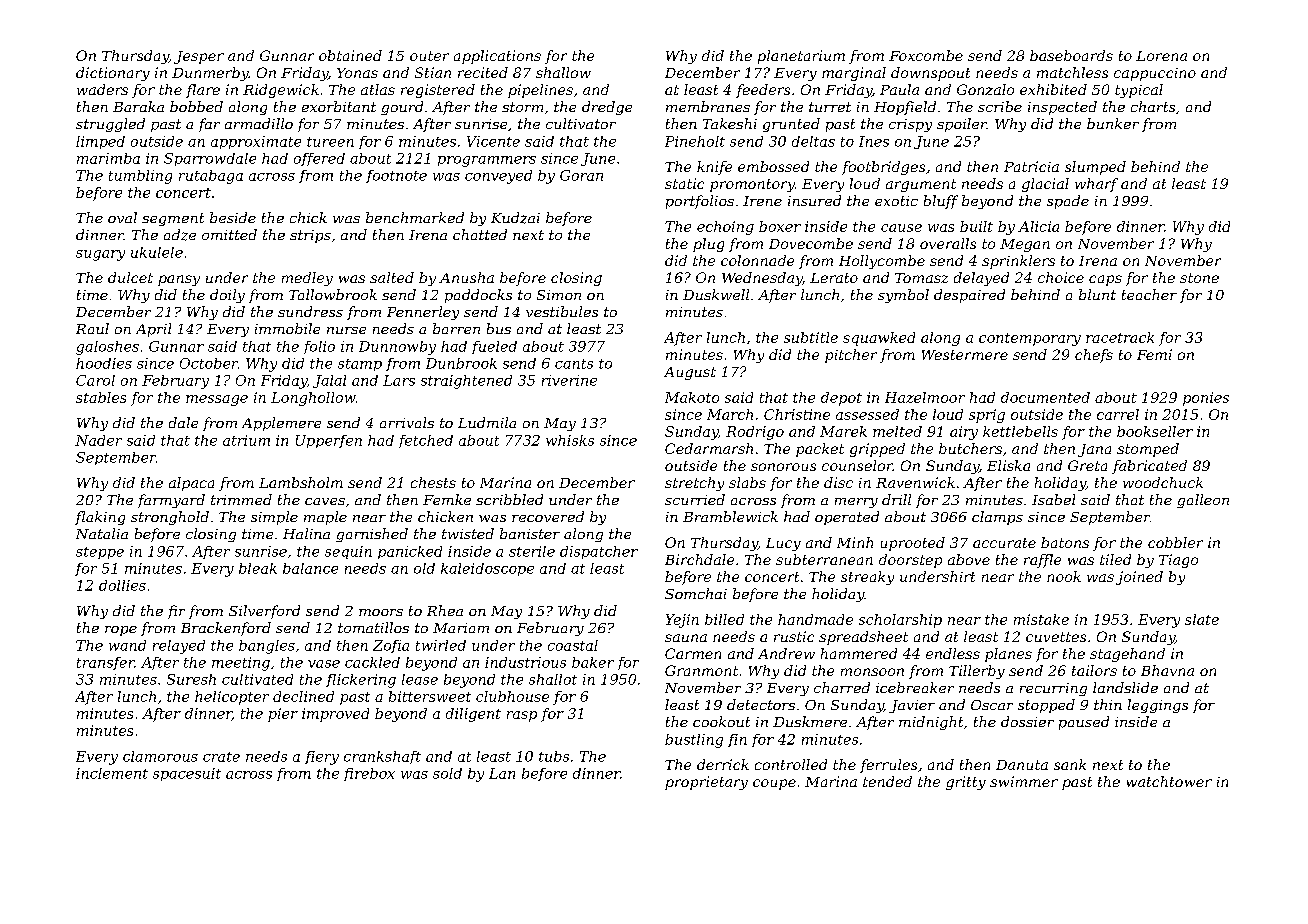 This document has width=1308, height=924. What do you see at coordinates (1094, 450) in the document?
I see `Jana` at bounding box center [1094, 450].
